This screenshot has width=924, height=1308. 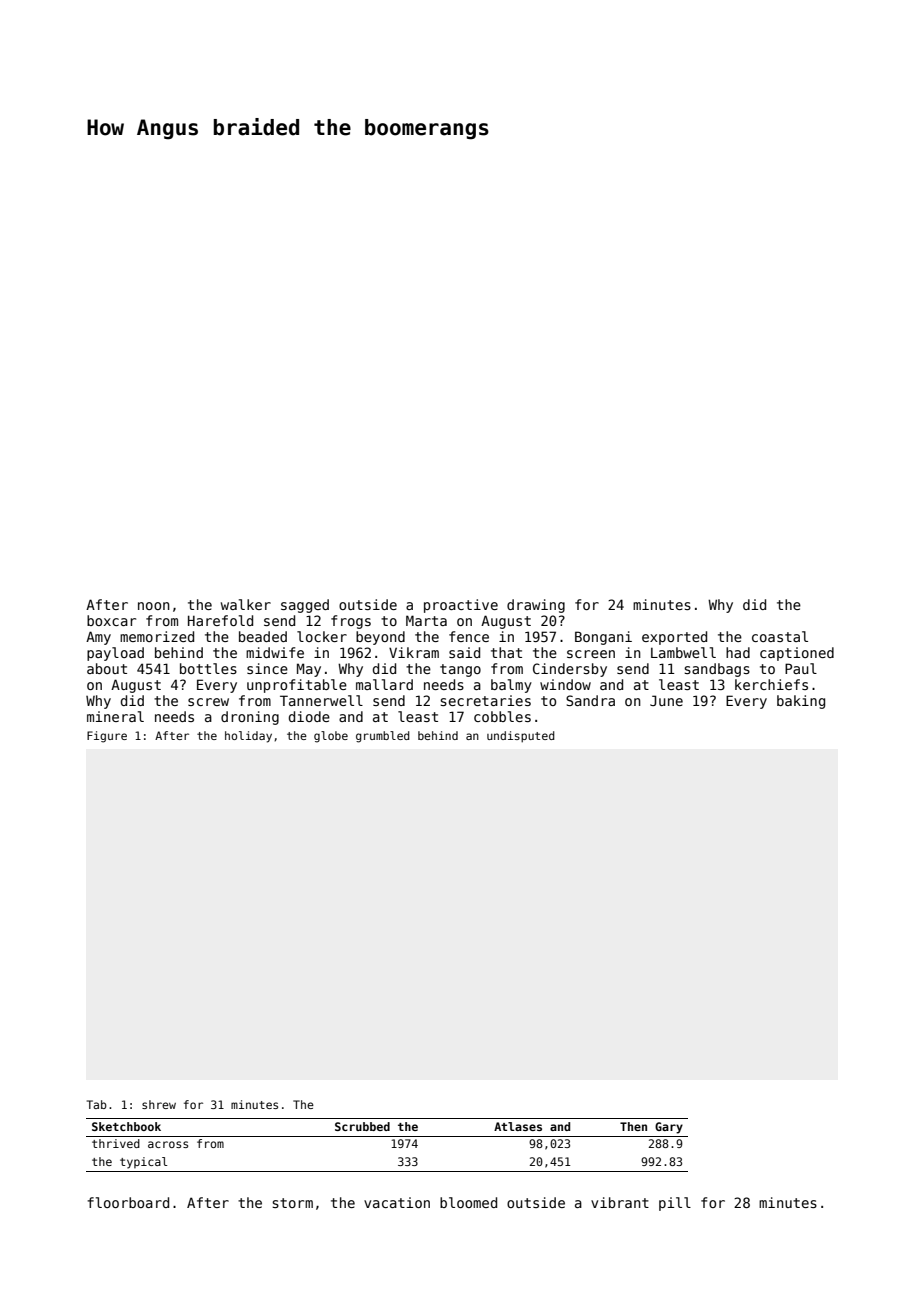 I want to click on baking, so click(x=801, y=702).
